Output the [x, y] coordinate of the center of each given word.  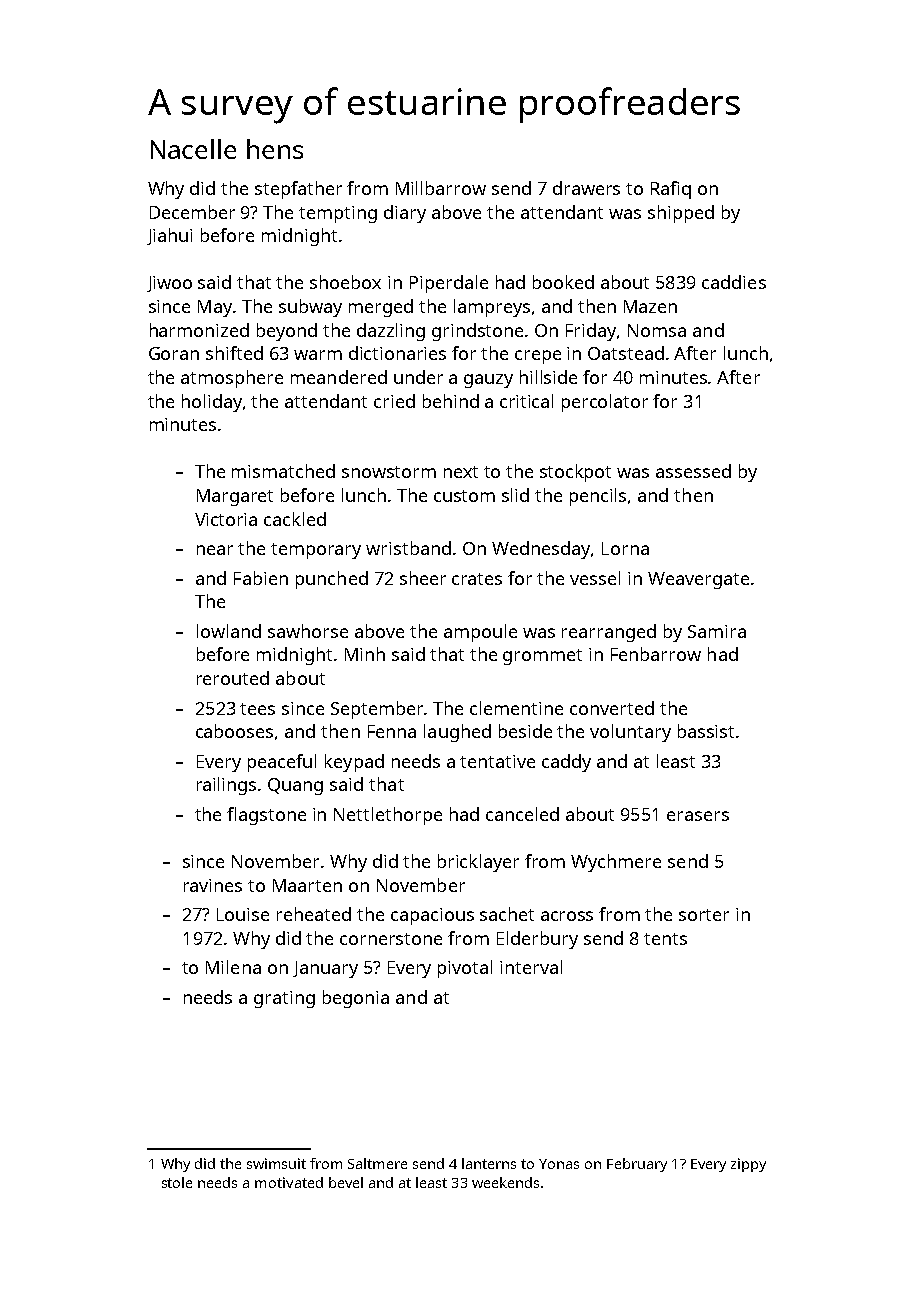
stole [177, 1182]
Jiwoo [169, 284]
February [637, 1165]
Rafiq [671, 190]
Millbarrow [441, 188]
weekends [505, 1182]
